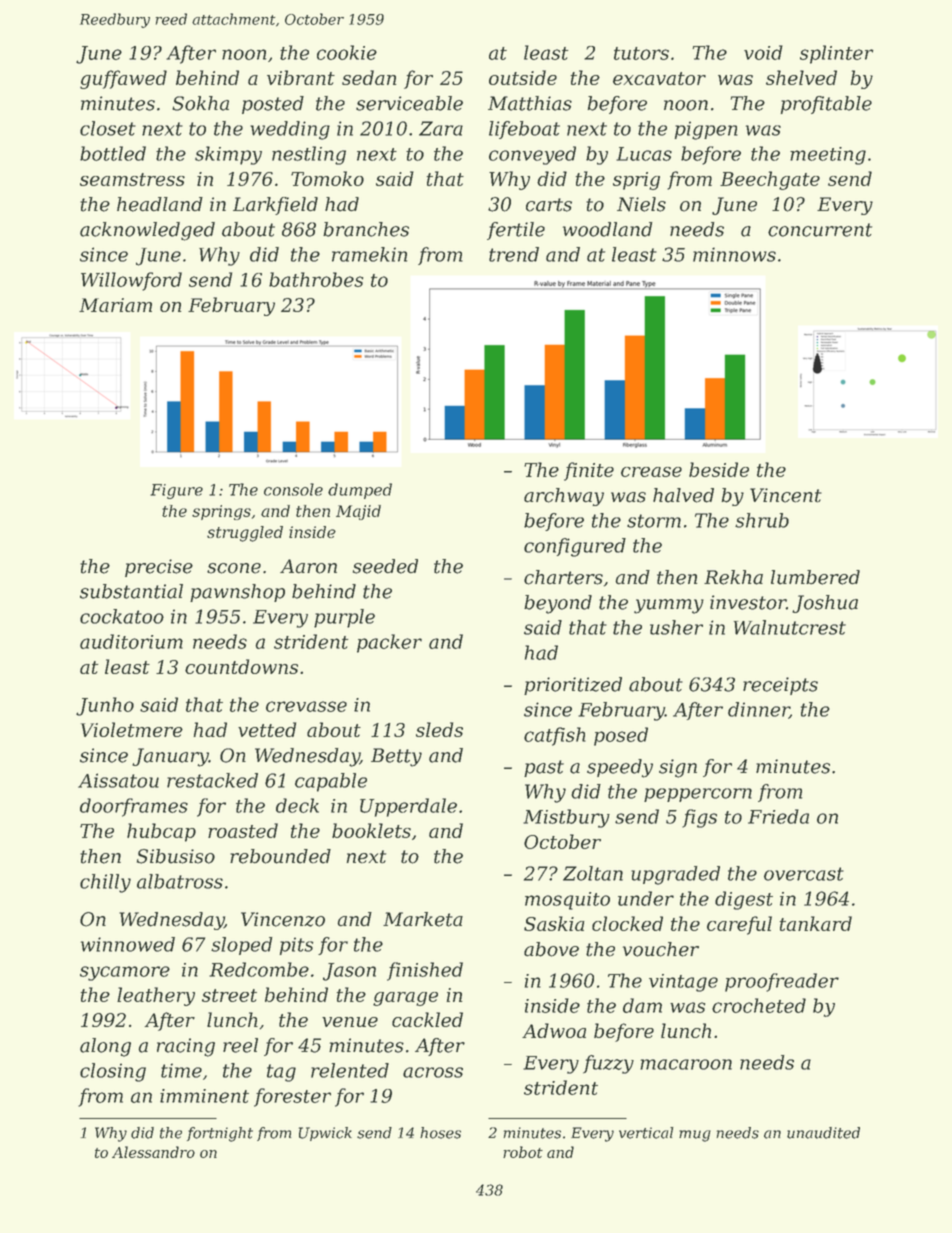  What do you see at coordinates (347, 52) in the page?
I see `cookie` at bounding box center [347, 52].
